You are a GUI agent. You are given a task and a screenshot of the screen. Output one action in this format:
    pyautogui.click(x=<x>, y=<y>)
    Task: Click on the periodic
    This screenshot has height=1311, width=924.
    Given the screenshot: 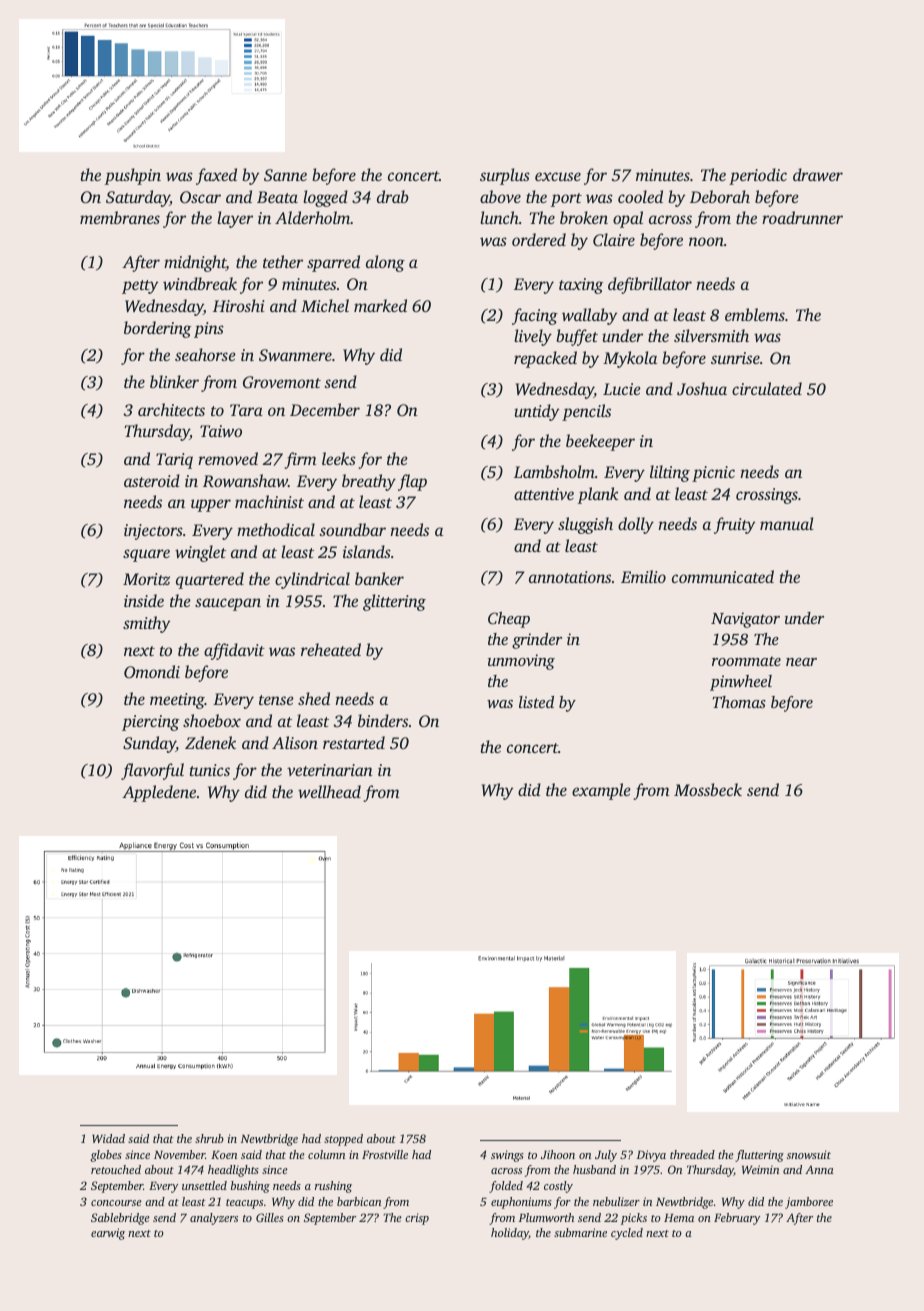 What is the action you would take?
    pyautogui.click(x=758, y=176)
